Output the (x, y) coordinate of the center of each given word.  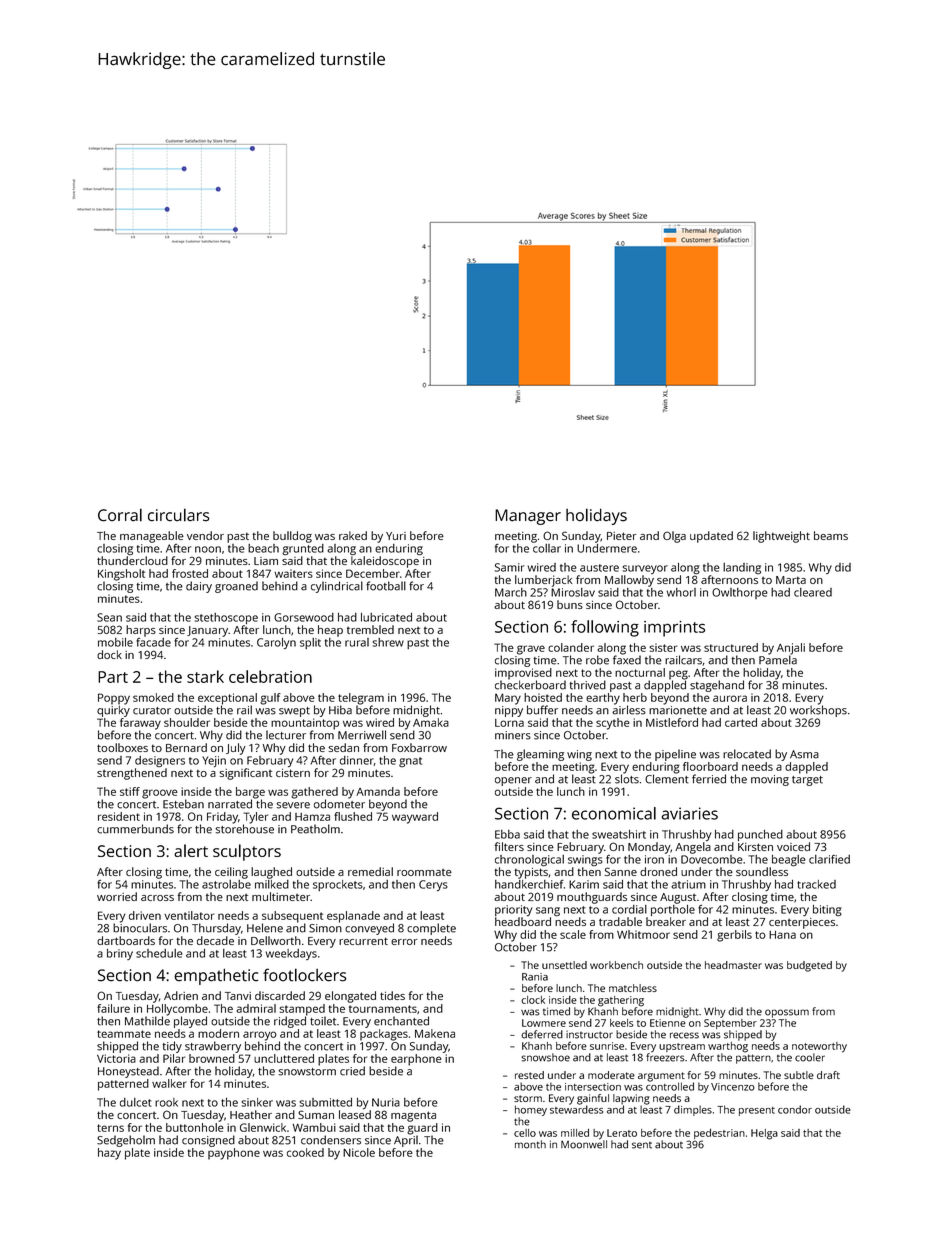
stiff (130, 791)
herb (635, 697)
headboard (523, 921)
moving (770, 780)
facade (153, 642)
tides (392, 995)
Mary (508, 699)
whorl (681, 592)
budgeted (809, 966)
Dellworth (276, 940)
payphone (234, 1154)
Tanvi (238, 996)
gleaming (540, 755)
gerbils (734, 936)
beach (263, 548)
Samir (509, 567)
